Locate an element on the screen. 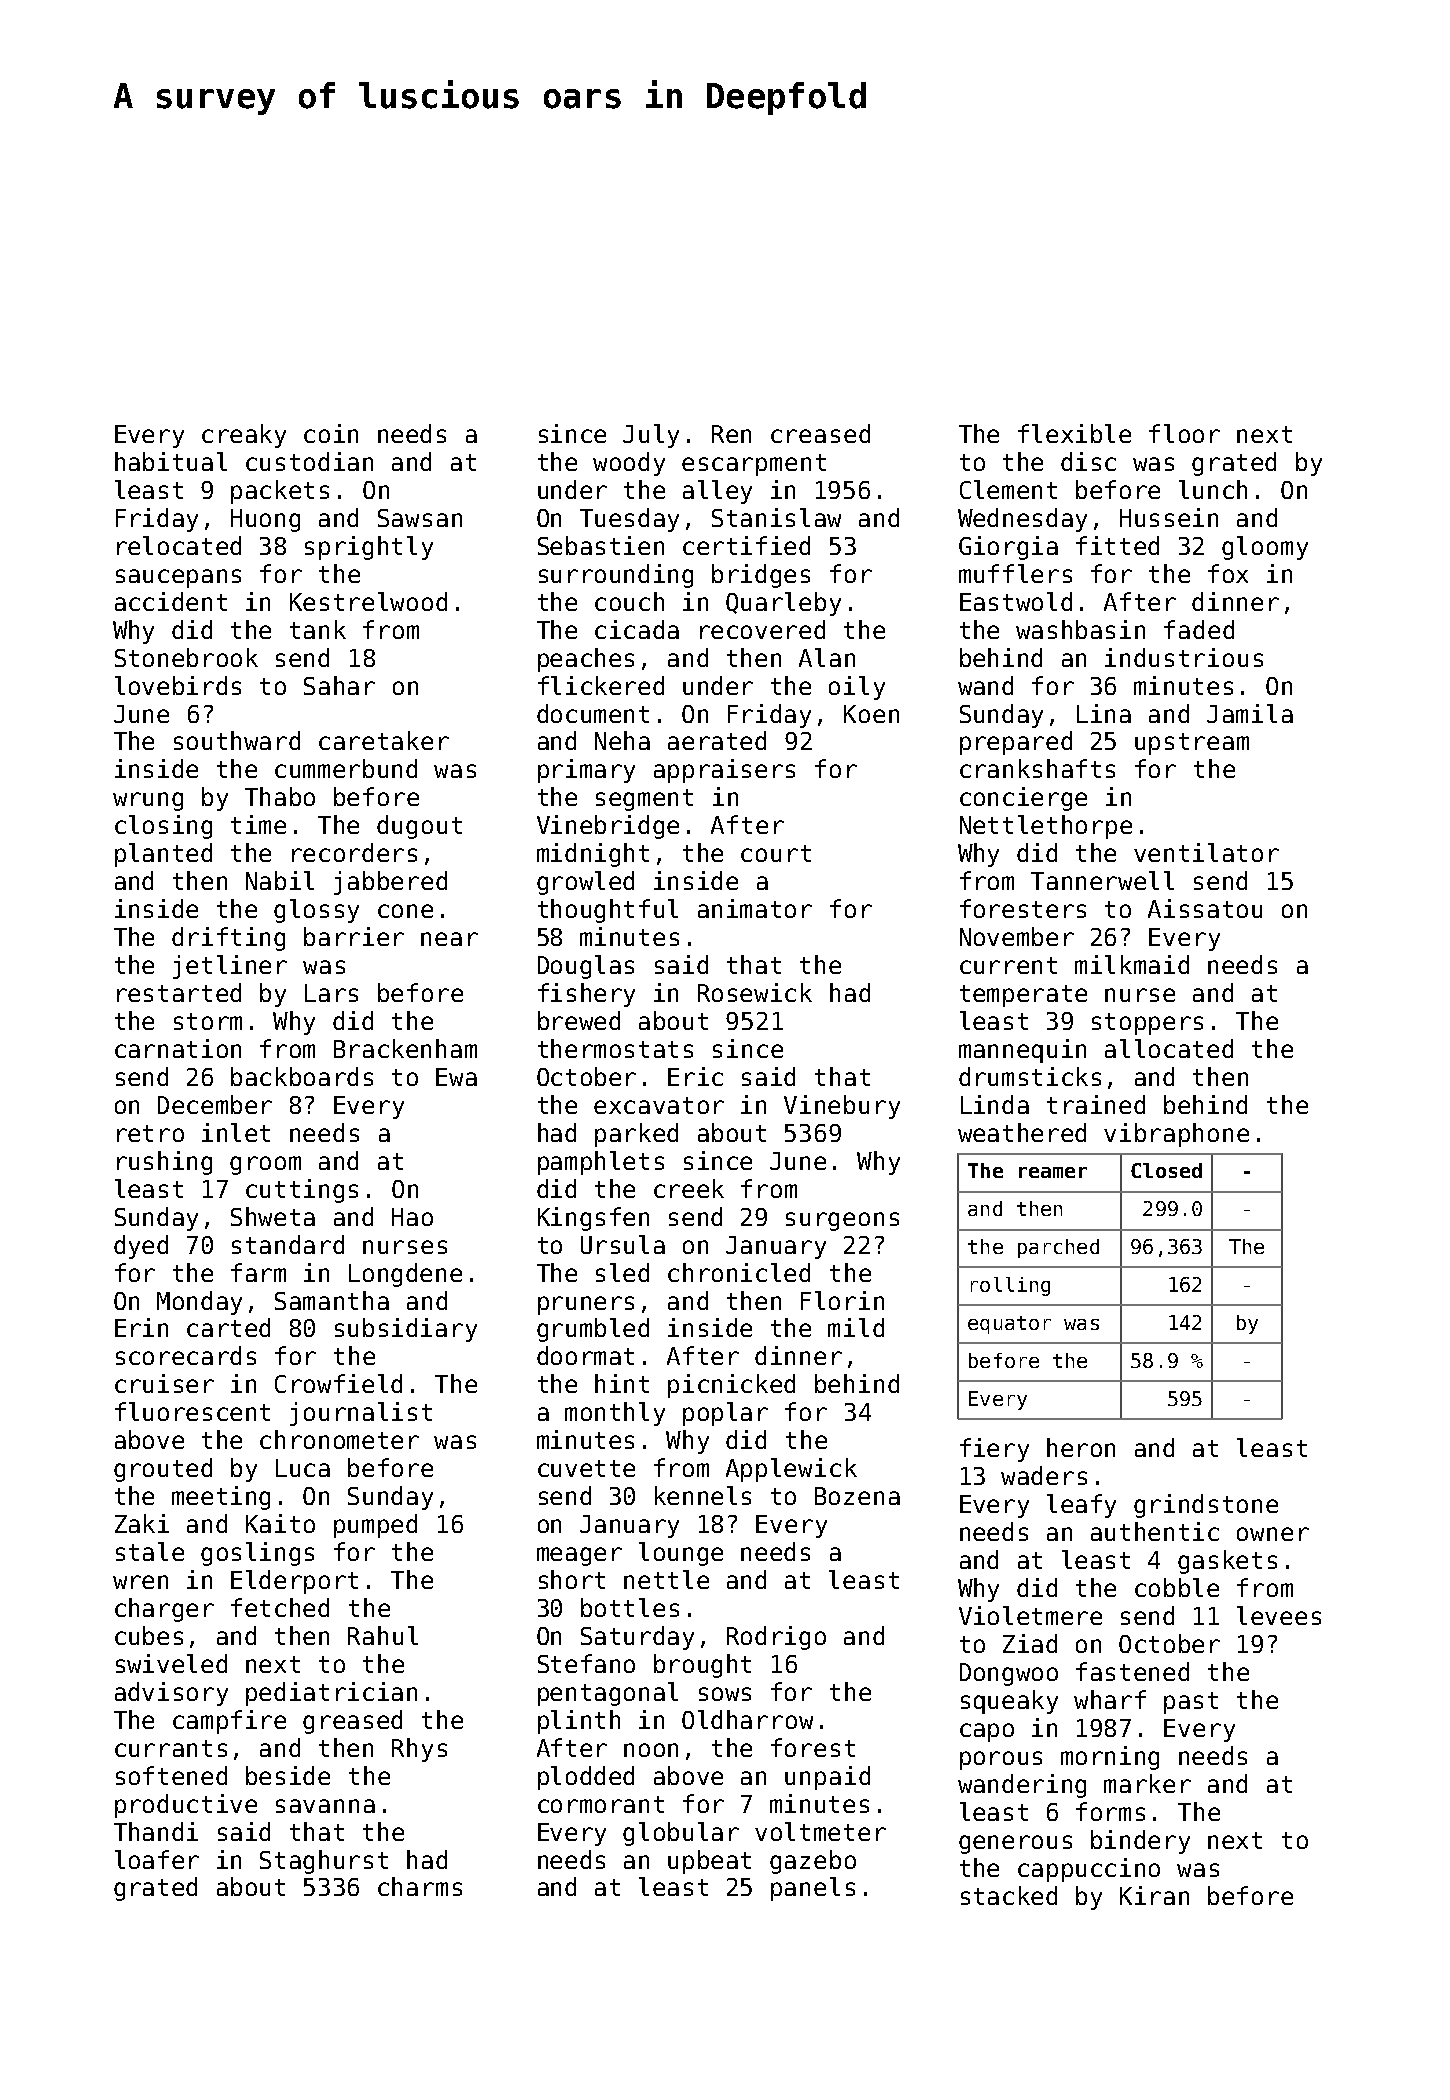 The height and width of the screenshot is (2100, 1450). cone is located at coordinates (405, 911).
